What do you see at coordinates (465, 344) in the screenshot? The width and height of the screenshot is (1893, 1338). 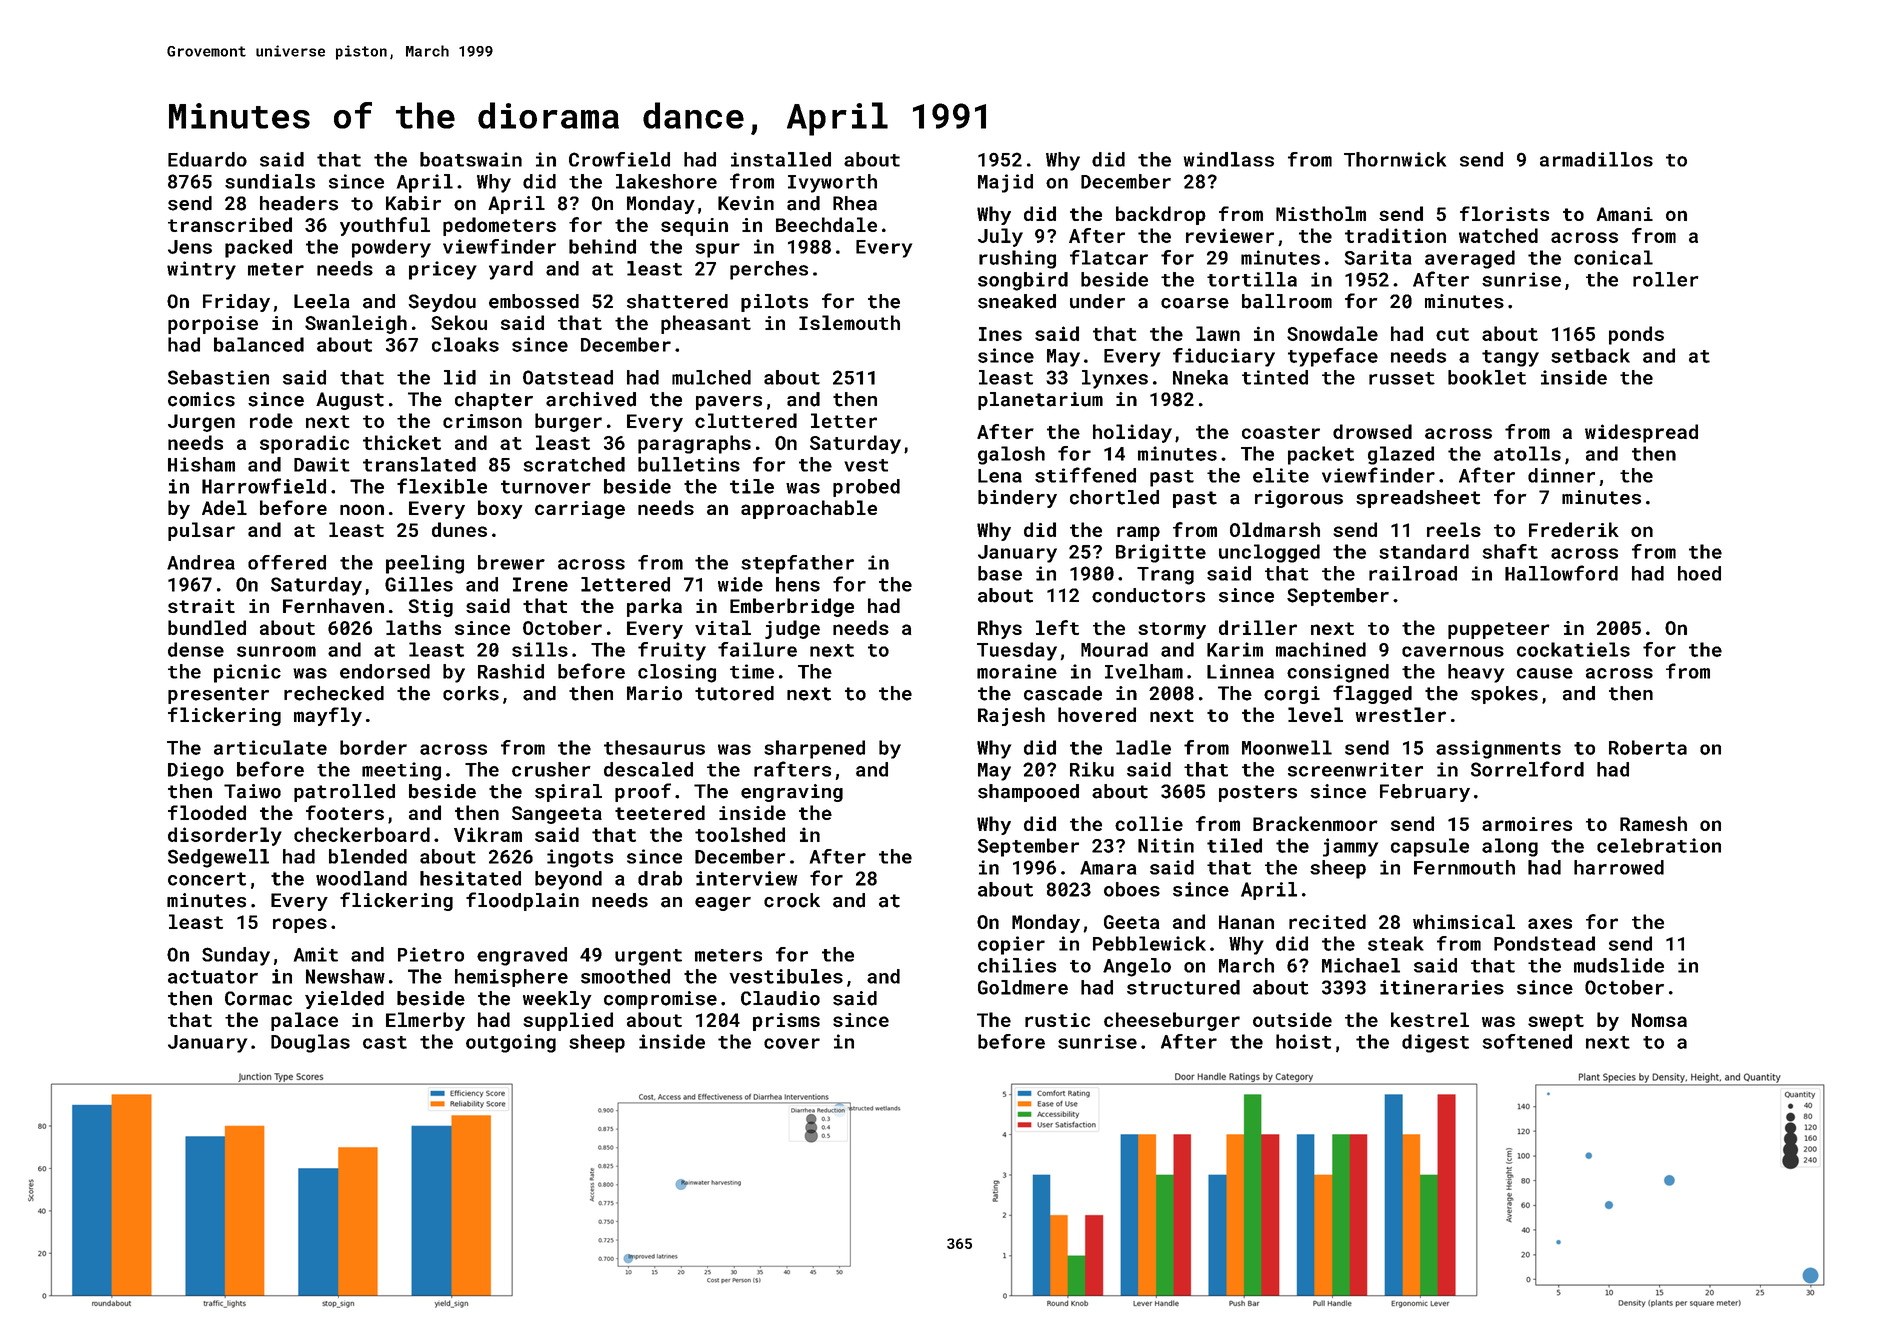 I see `cloaks` at bounding box center [465, 344].
